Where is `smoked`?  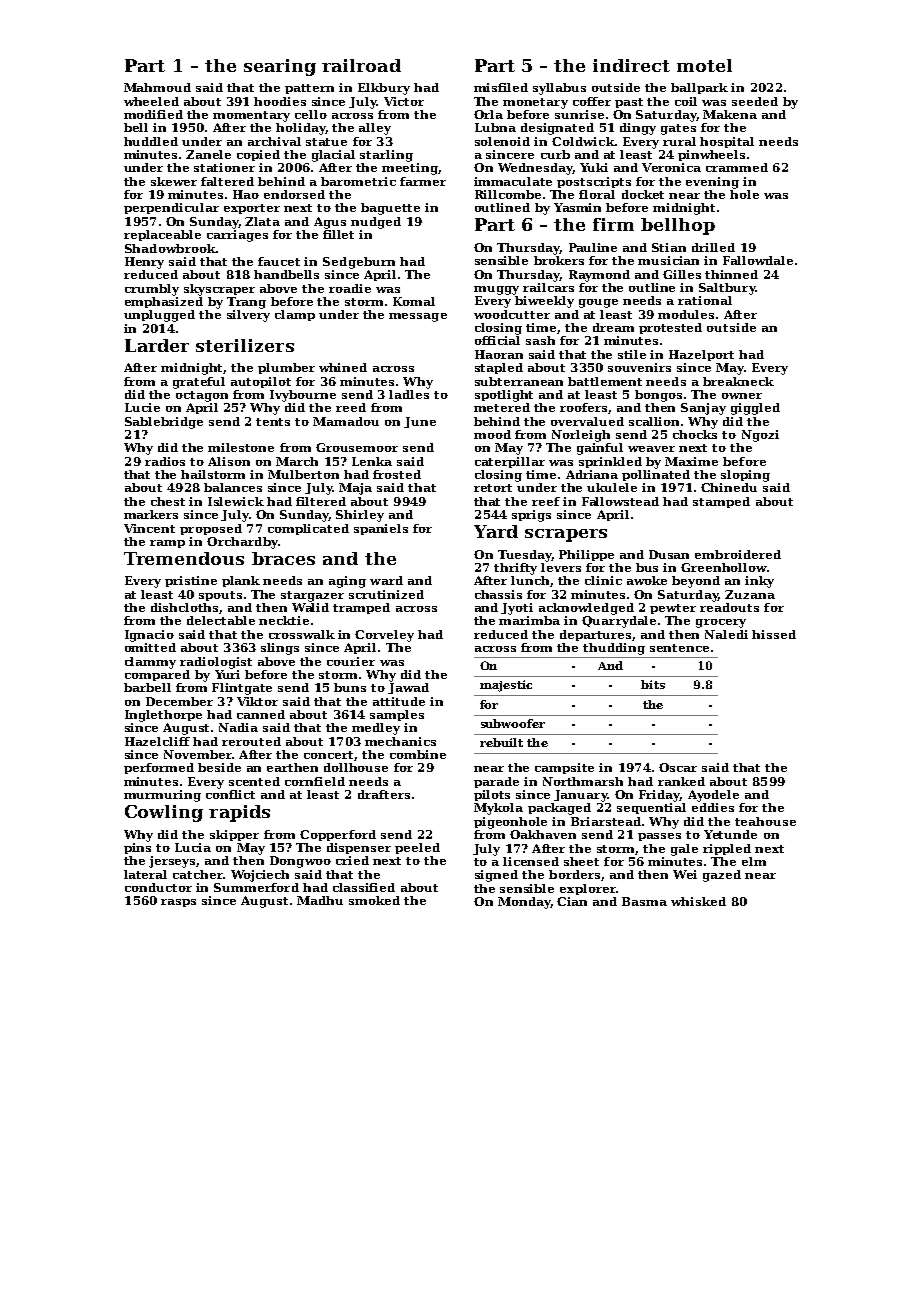
smoked is located at coordinates (374, 900).
